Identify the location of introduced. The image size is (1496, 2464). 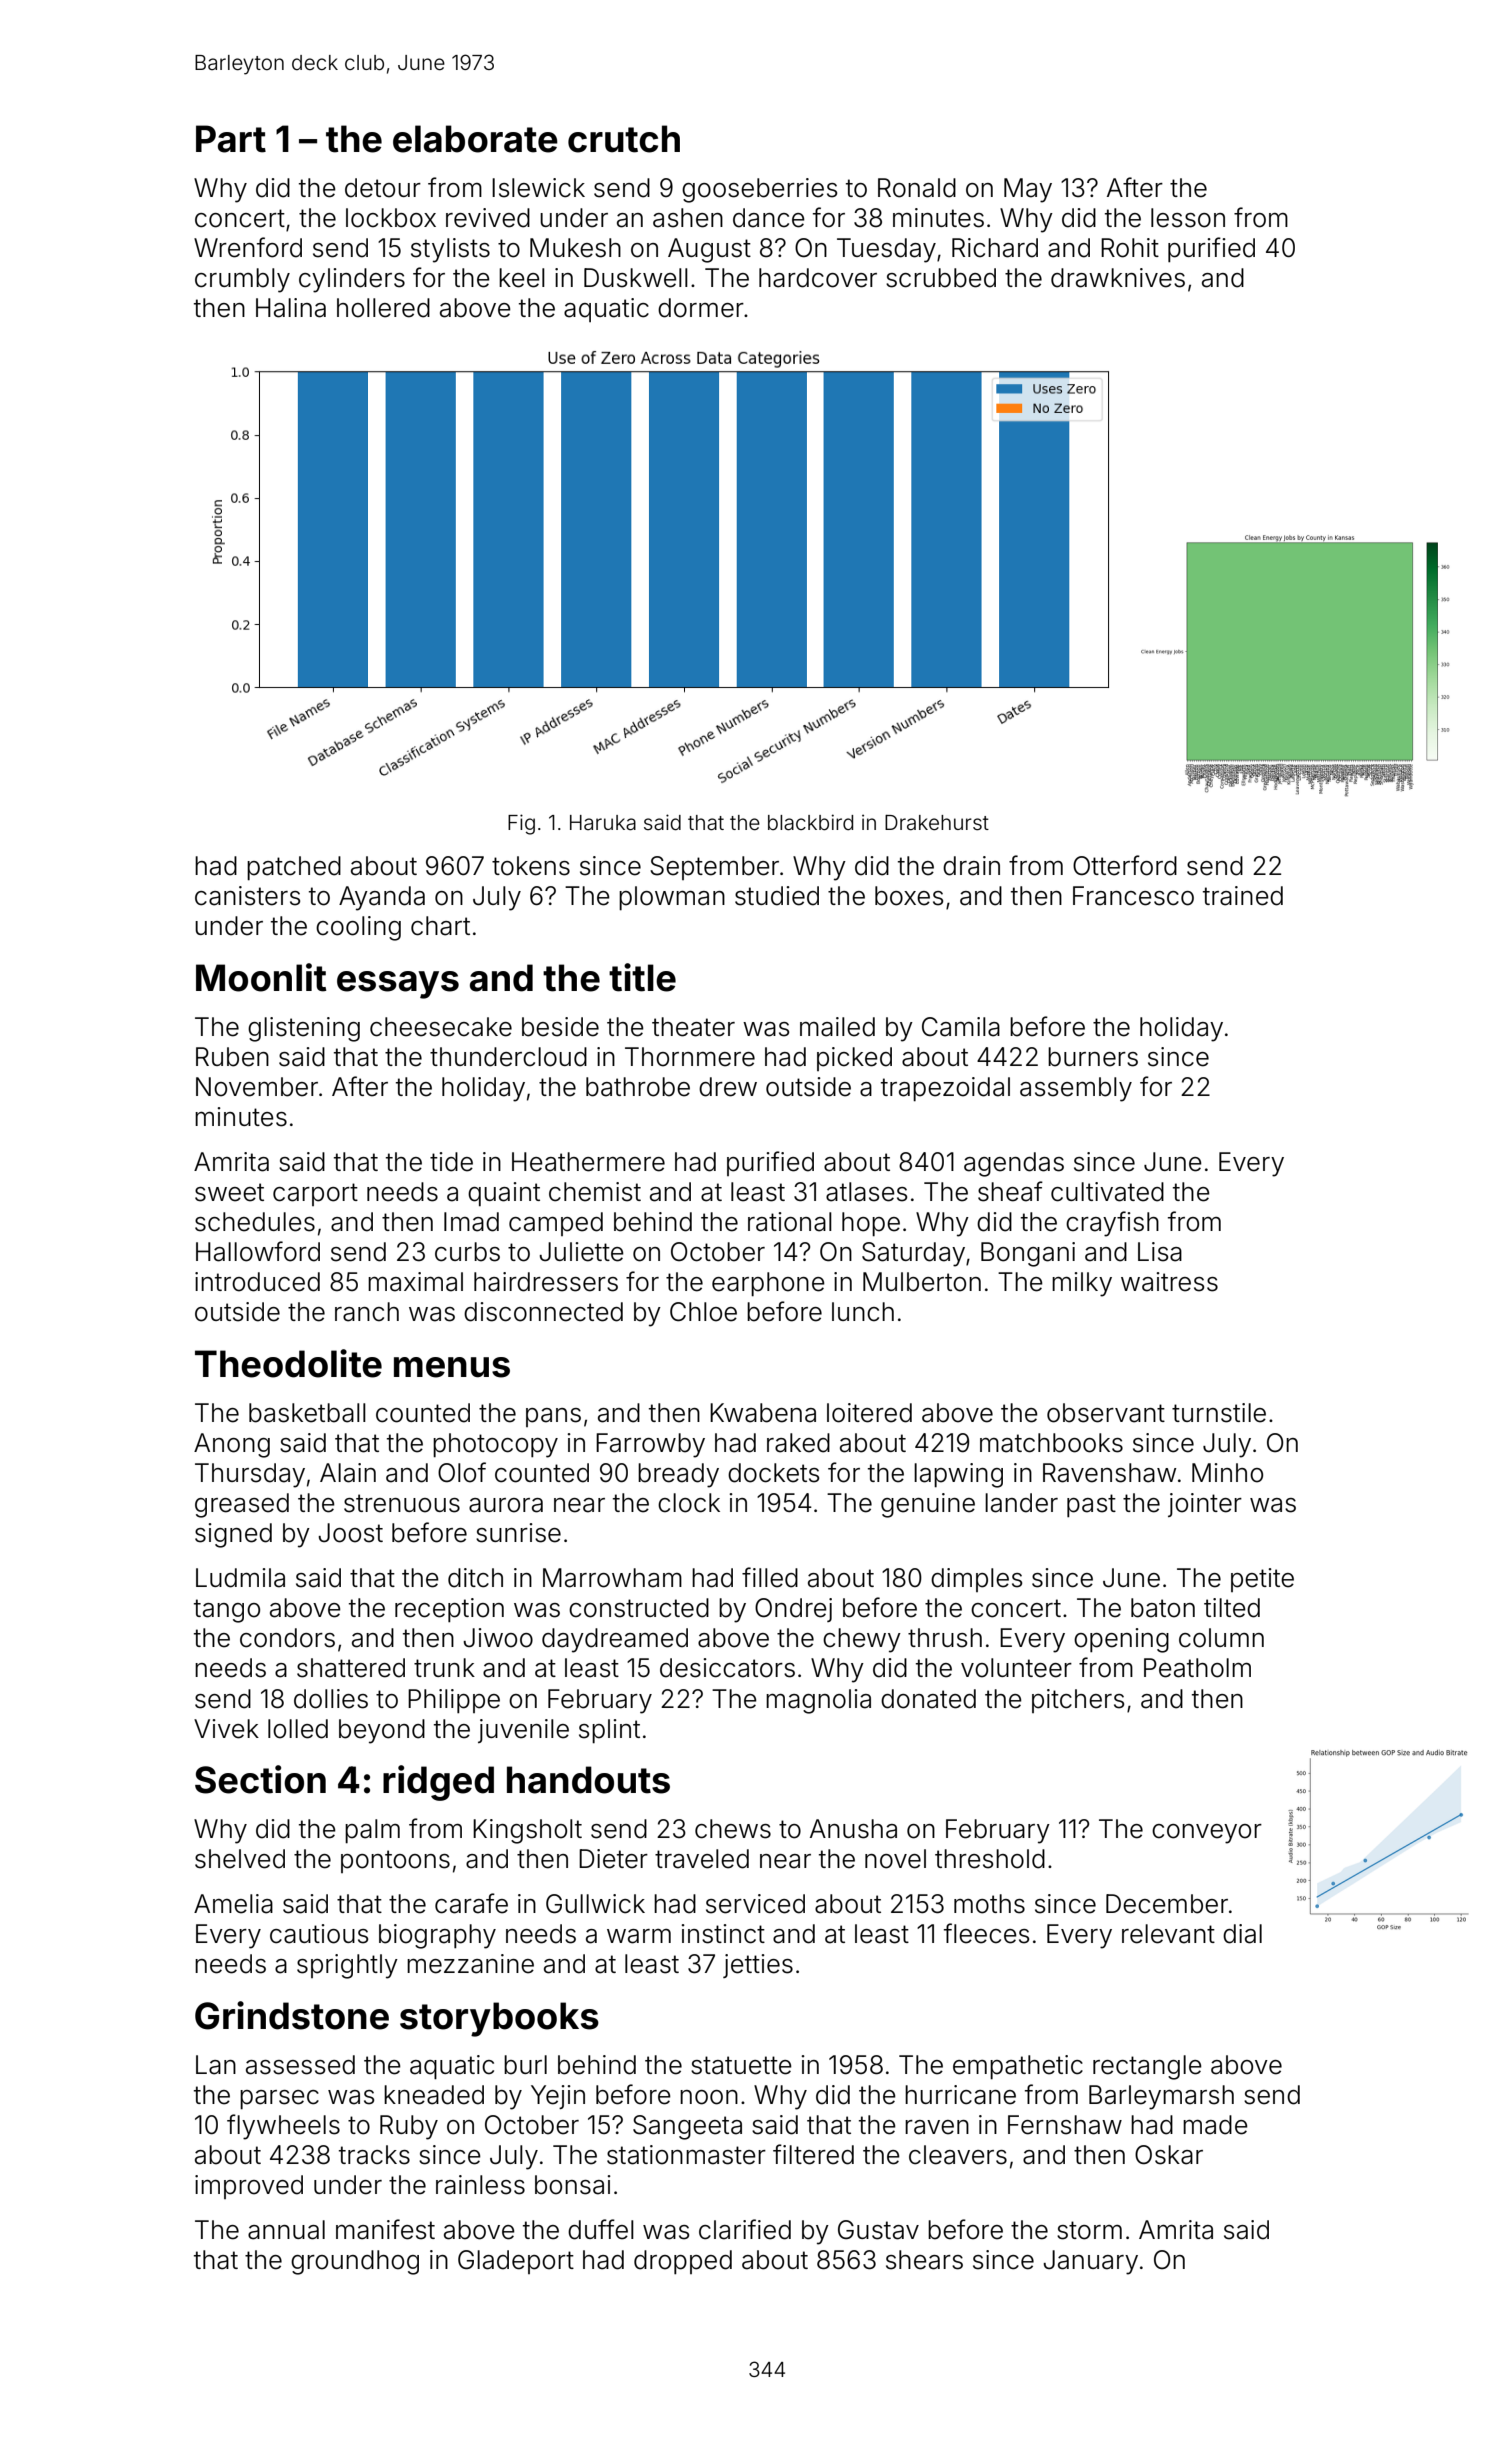
(257, 1282).
